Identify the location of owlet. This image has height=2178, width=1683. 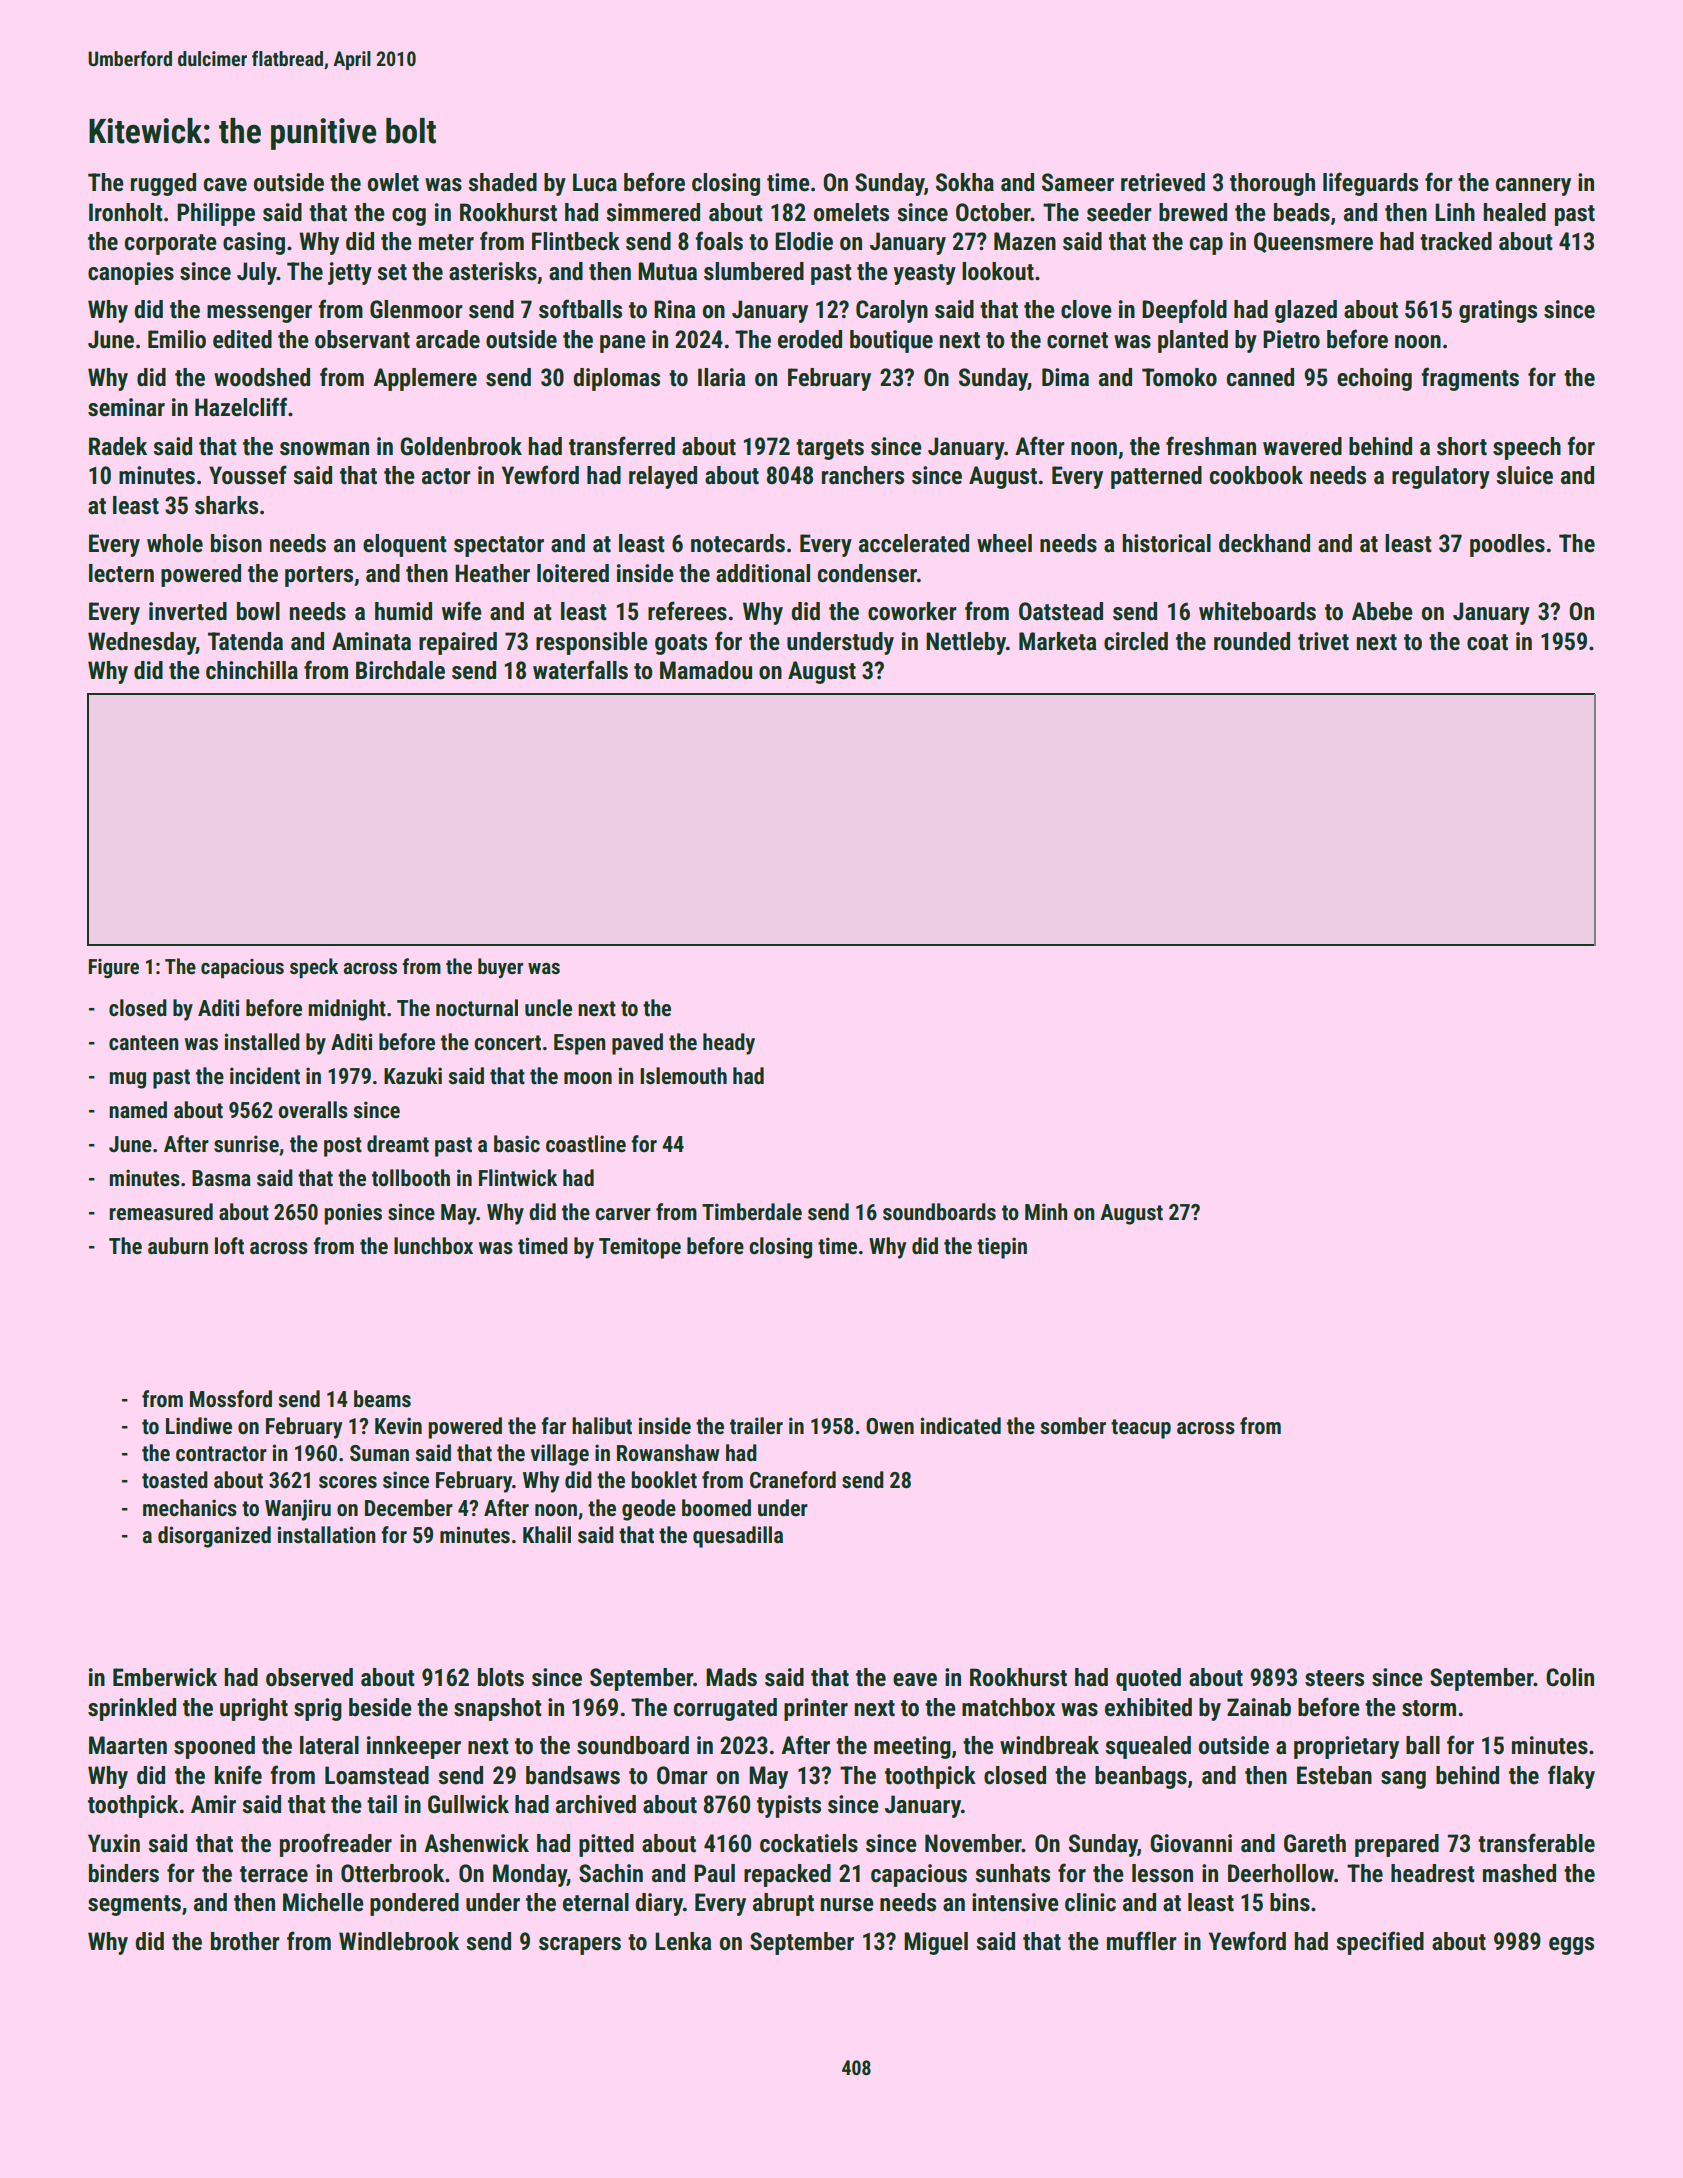
(393, 182).
